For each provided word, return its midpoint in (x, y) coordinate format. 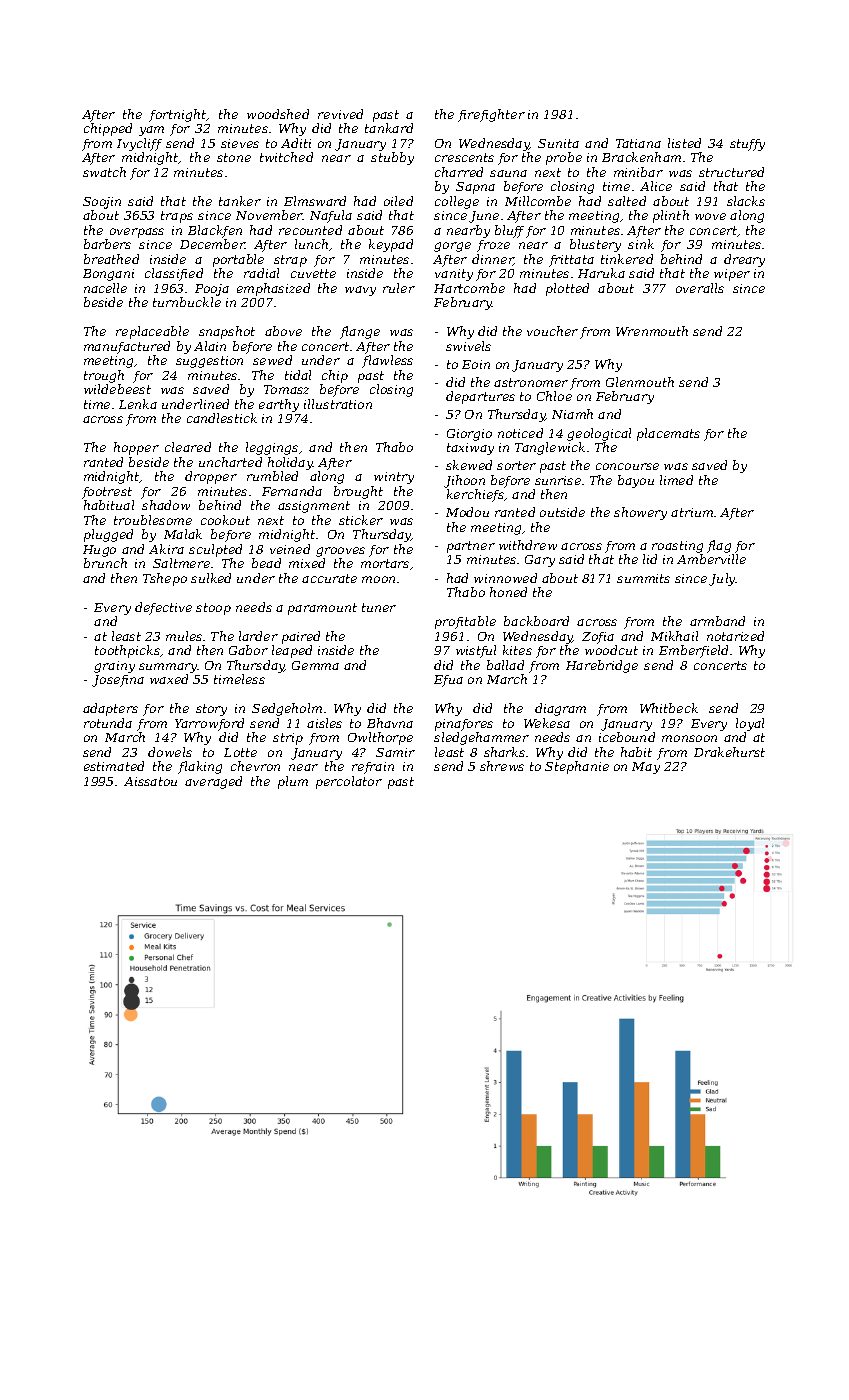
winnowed (505, 578)
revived (340, 114)
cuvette (313, 273)
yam (151, 131)
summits (643, 578)
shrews (502, 766)
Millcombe (538, 201)
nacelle (105, 288)
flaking (200, 767)
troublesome (153, 520)
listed (684, 143)
